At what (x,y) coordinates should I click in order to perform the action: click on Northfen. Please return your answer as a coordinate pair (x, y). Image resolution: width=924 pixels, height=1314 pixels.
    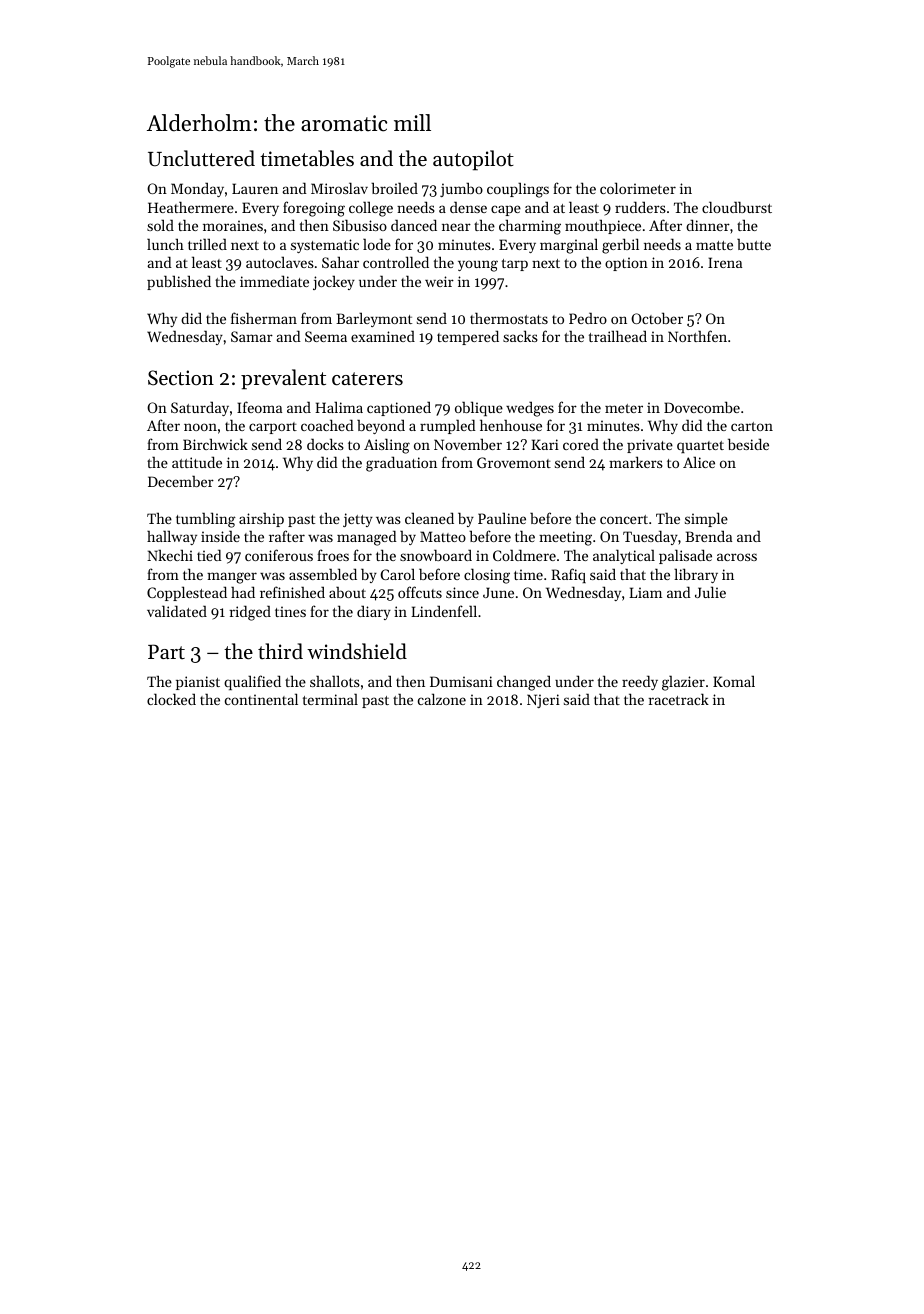
    Looking at the image, I should click on (697, 336).
